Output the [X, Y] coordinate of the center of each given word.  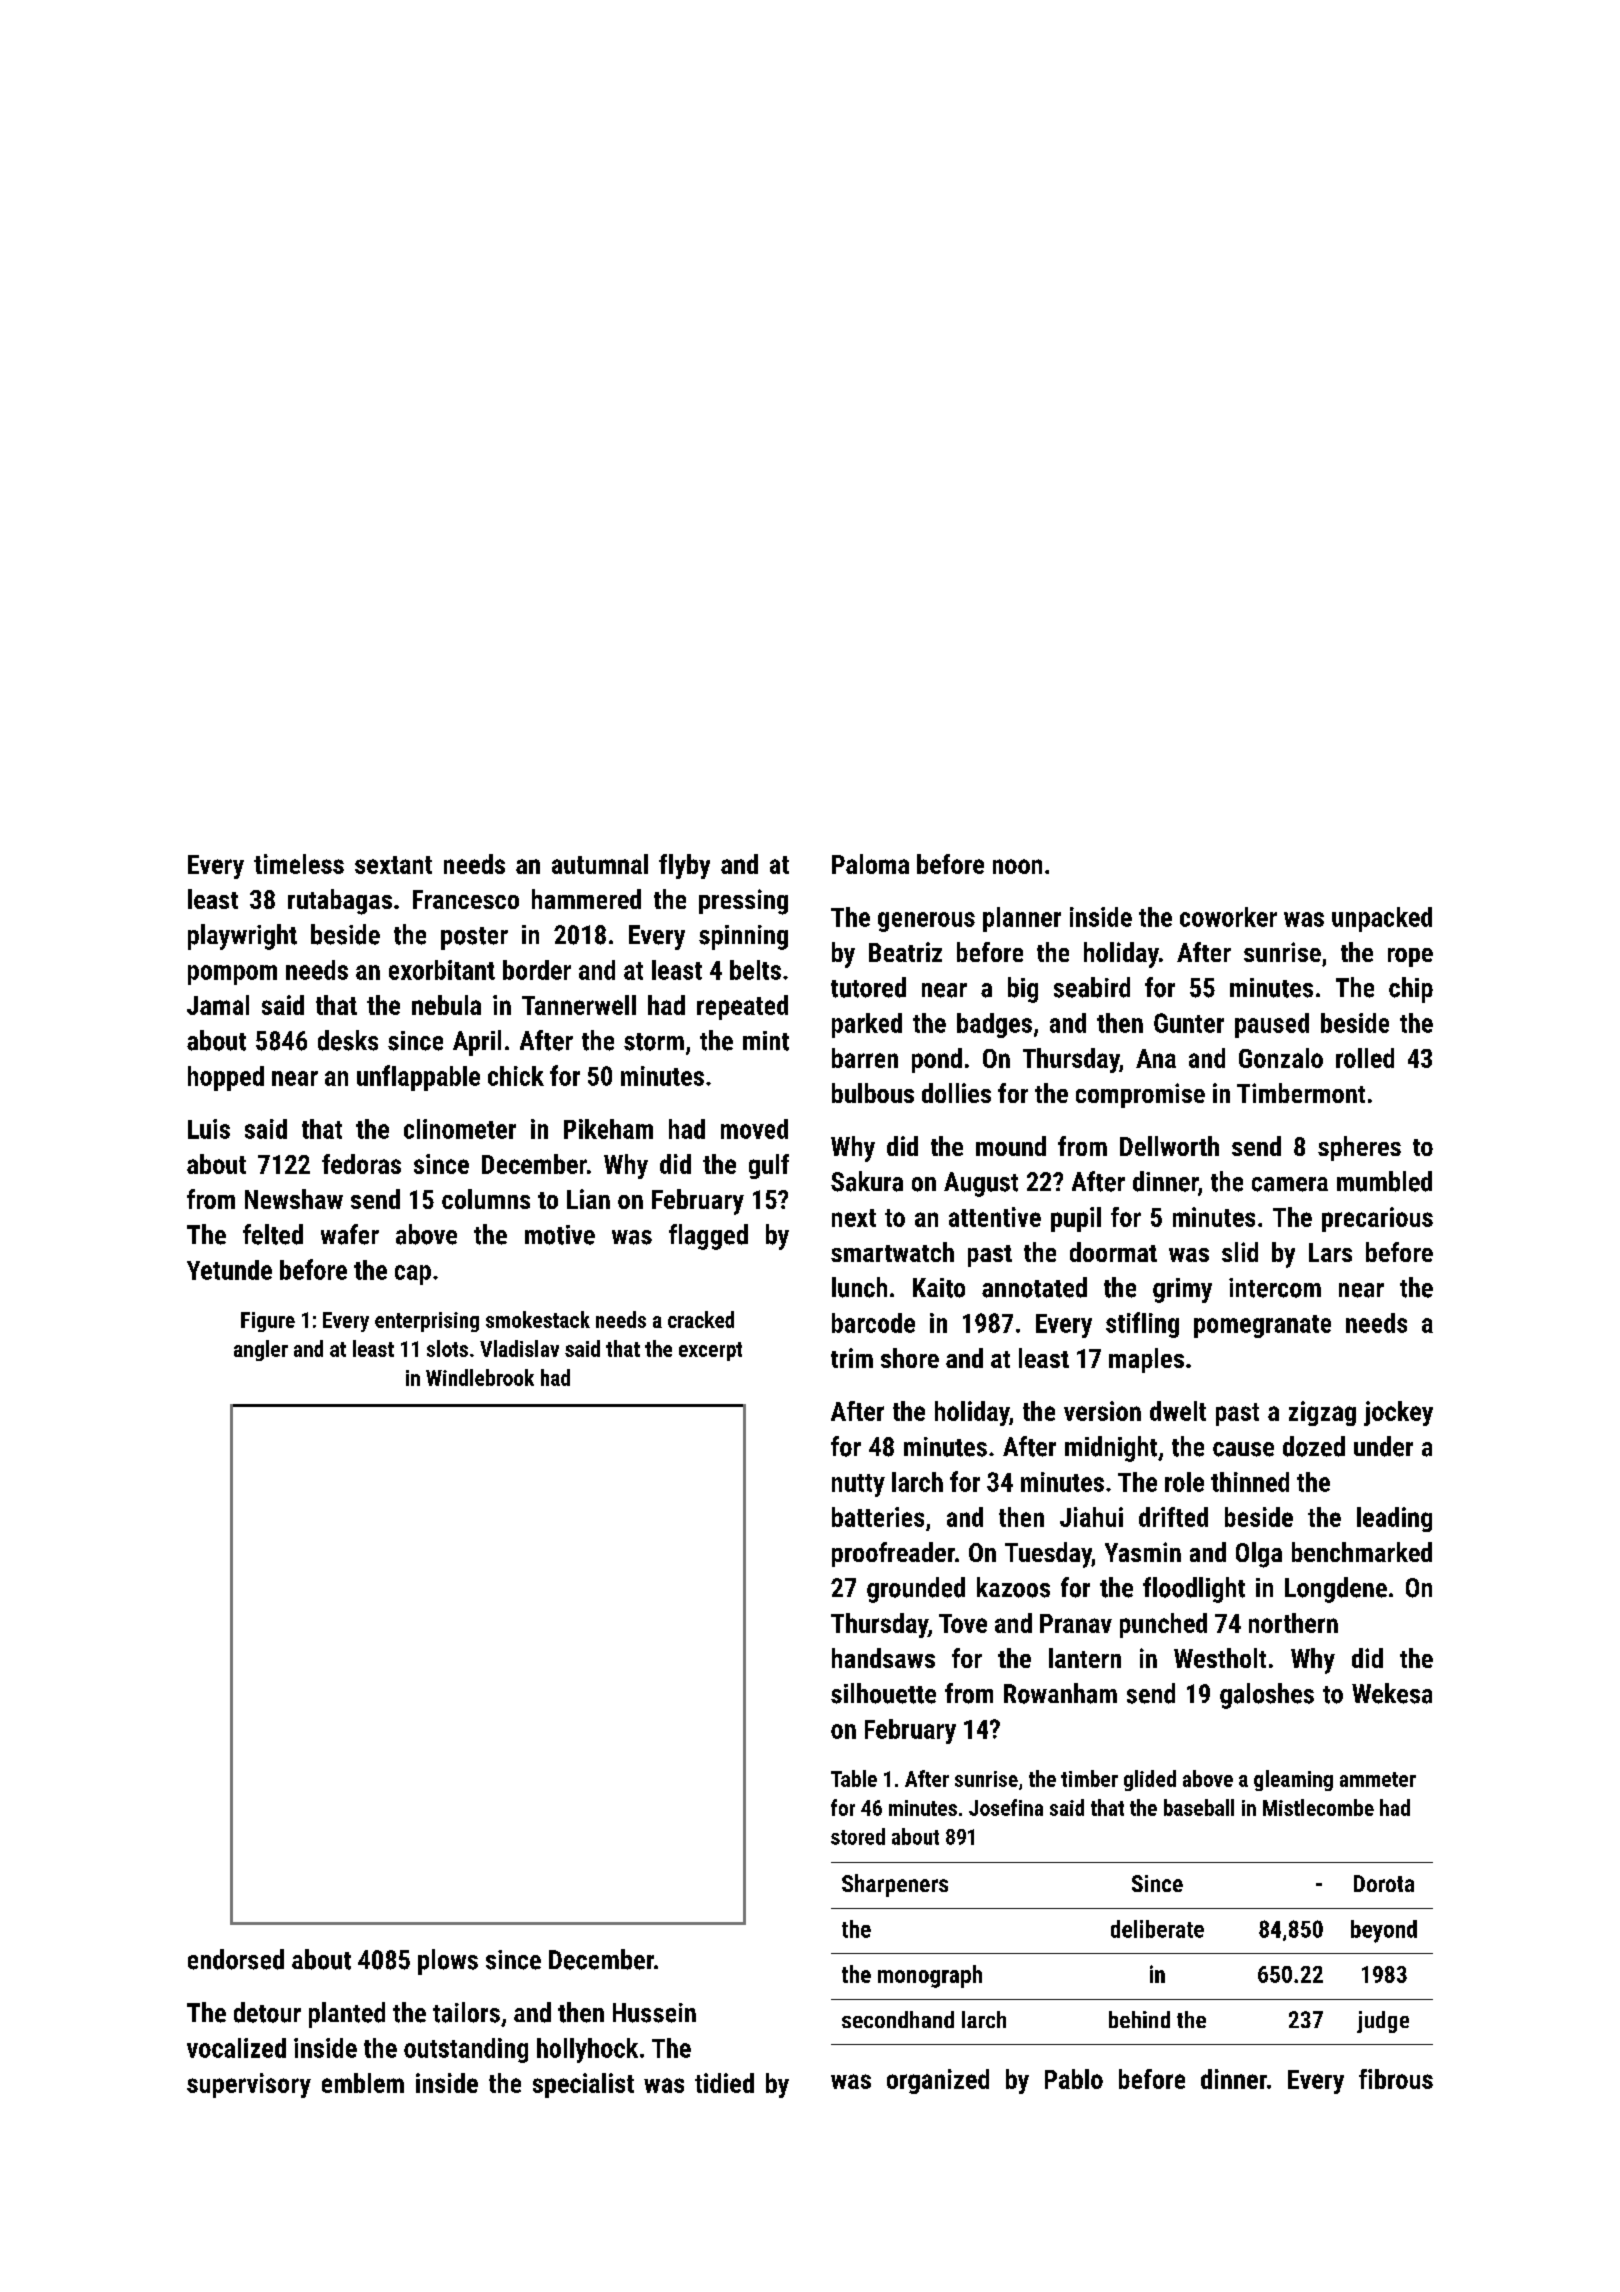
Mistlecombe [1318, 1807]
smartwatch [892, 1252]
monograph [930, 1976]
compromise [1140, 1095]
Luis [209, 1129]
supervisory [249, 2085]
